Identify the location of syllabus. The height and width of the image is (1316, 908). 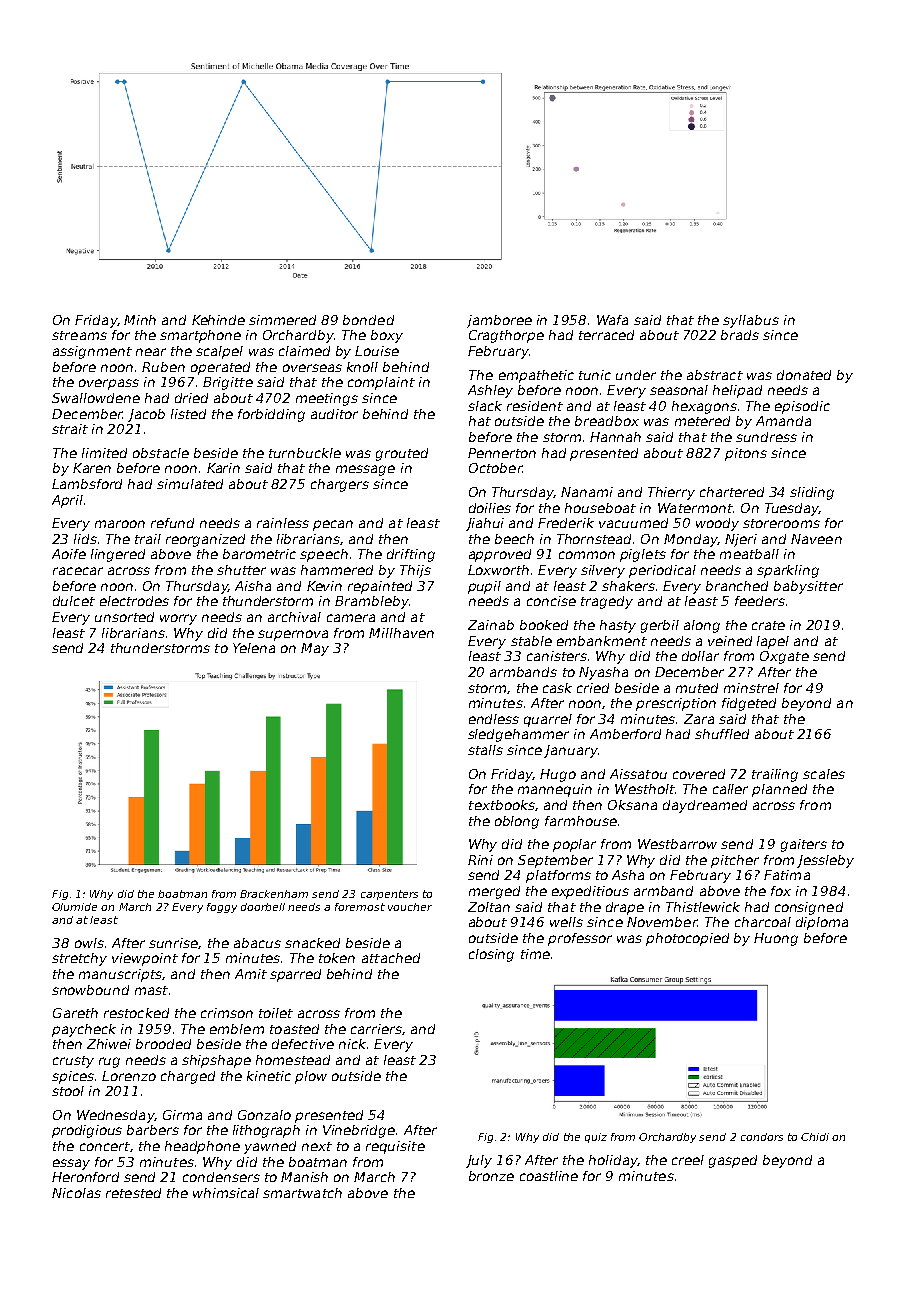
(751, 321).
